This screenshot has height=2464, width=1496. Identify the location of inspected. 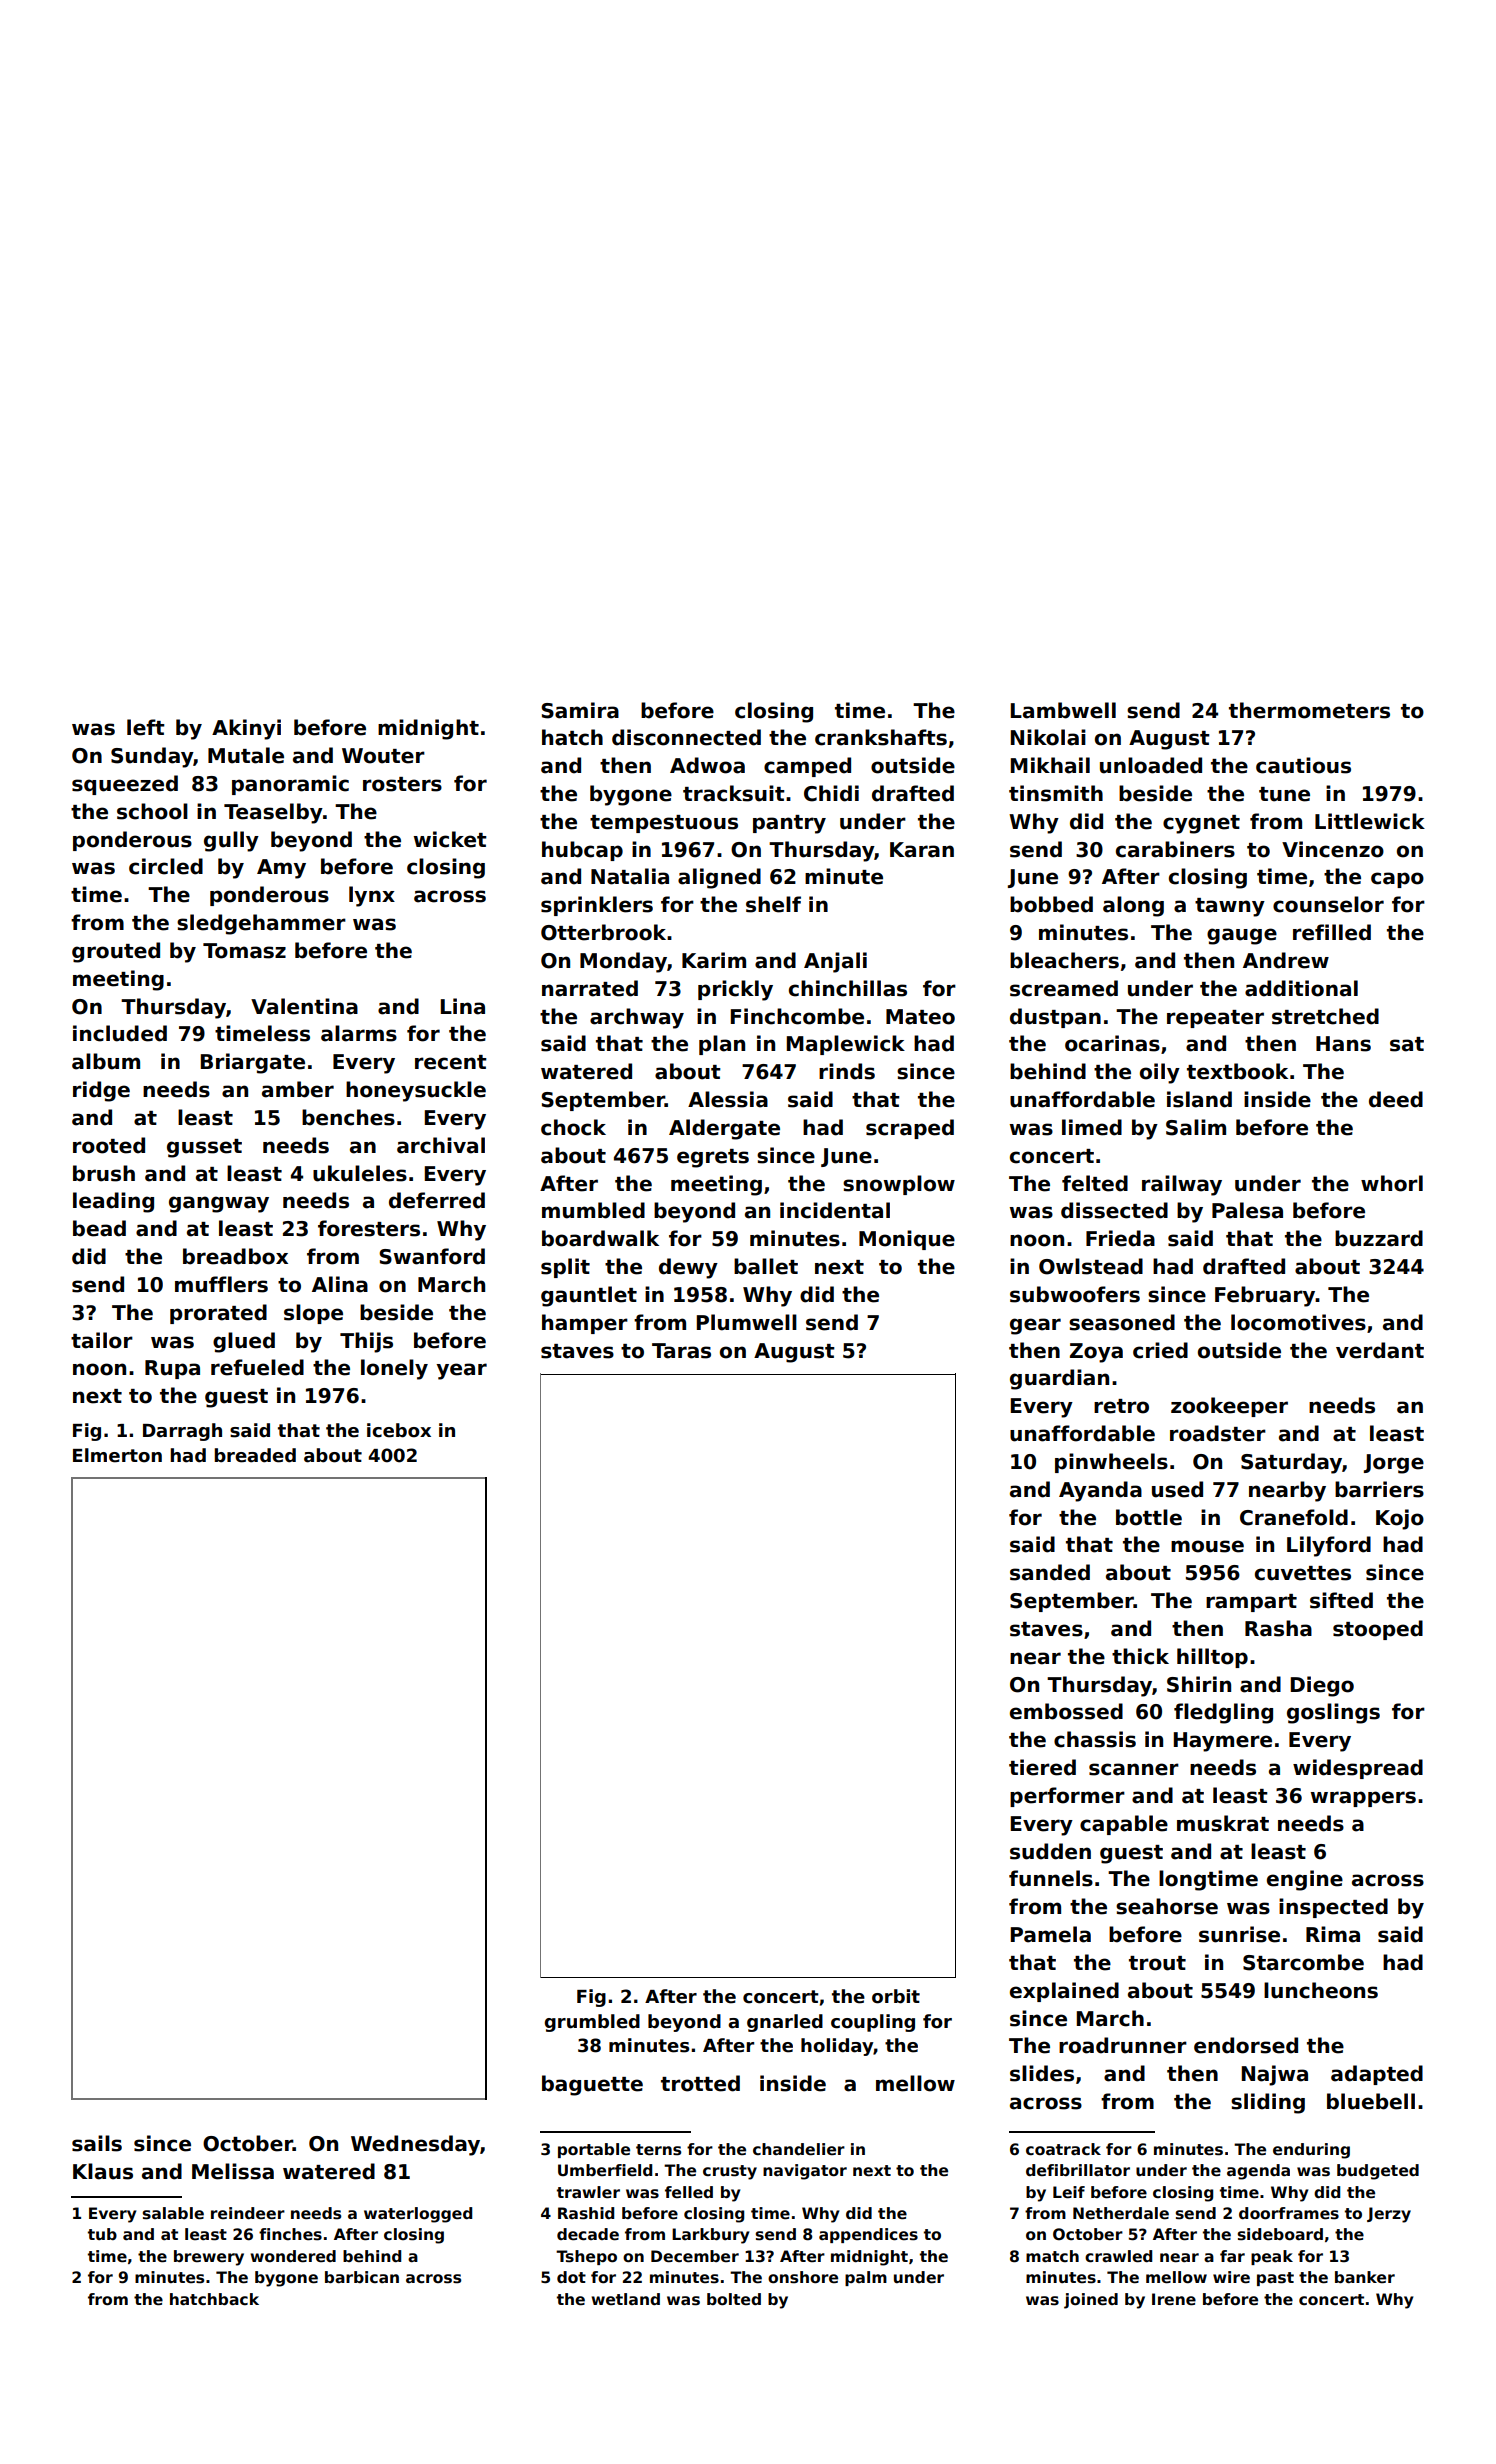
(1333, 1908).
